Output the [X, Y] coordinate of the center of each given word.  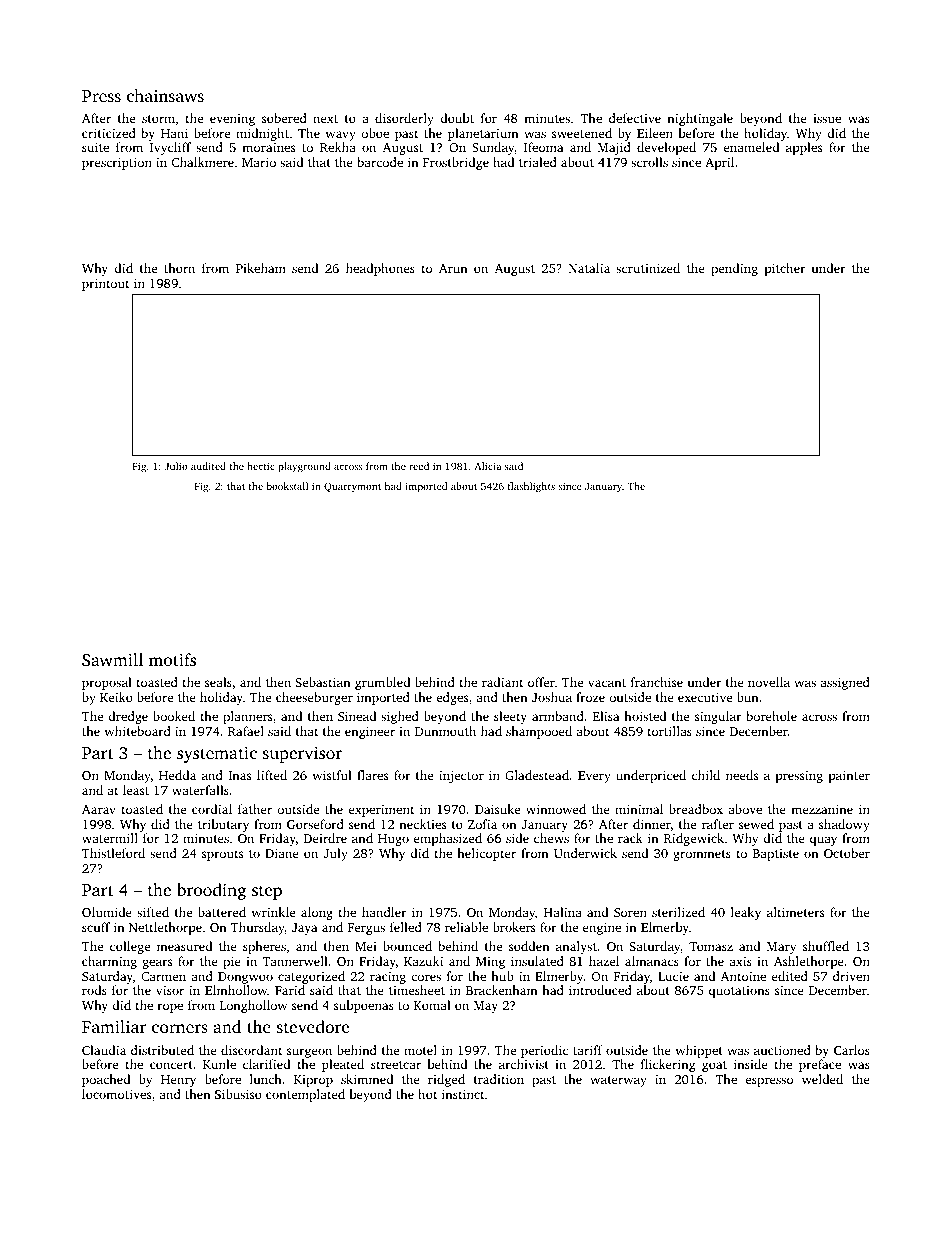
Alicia [488, 466]
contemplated [305, 1095]
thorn [179, 268]
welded [822, 1079]
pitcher [785, 269]
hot [427, 1094]
